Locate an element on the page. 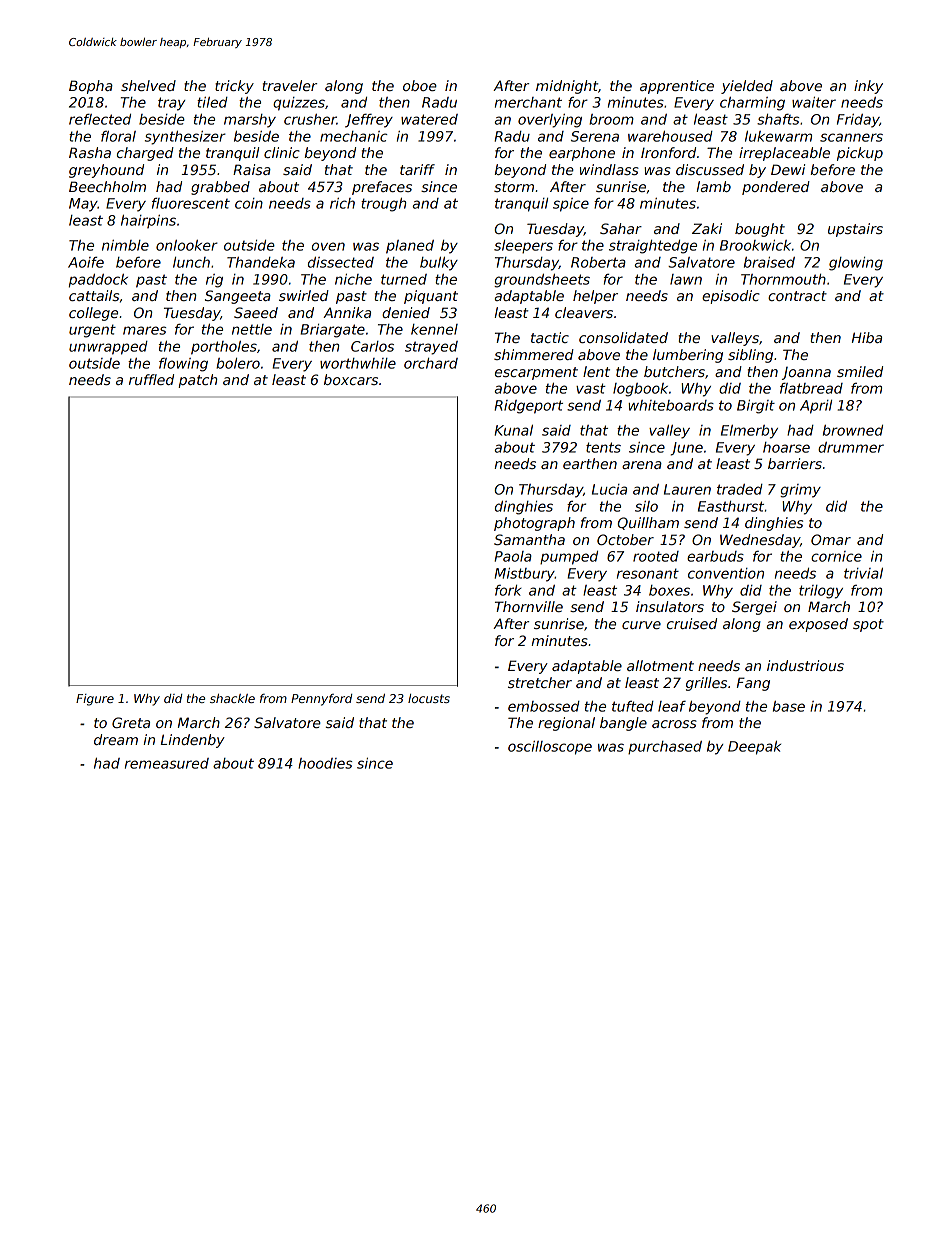  traveler is located at coordinates (290, 85).
